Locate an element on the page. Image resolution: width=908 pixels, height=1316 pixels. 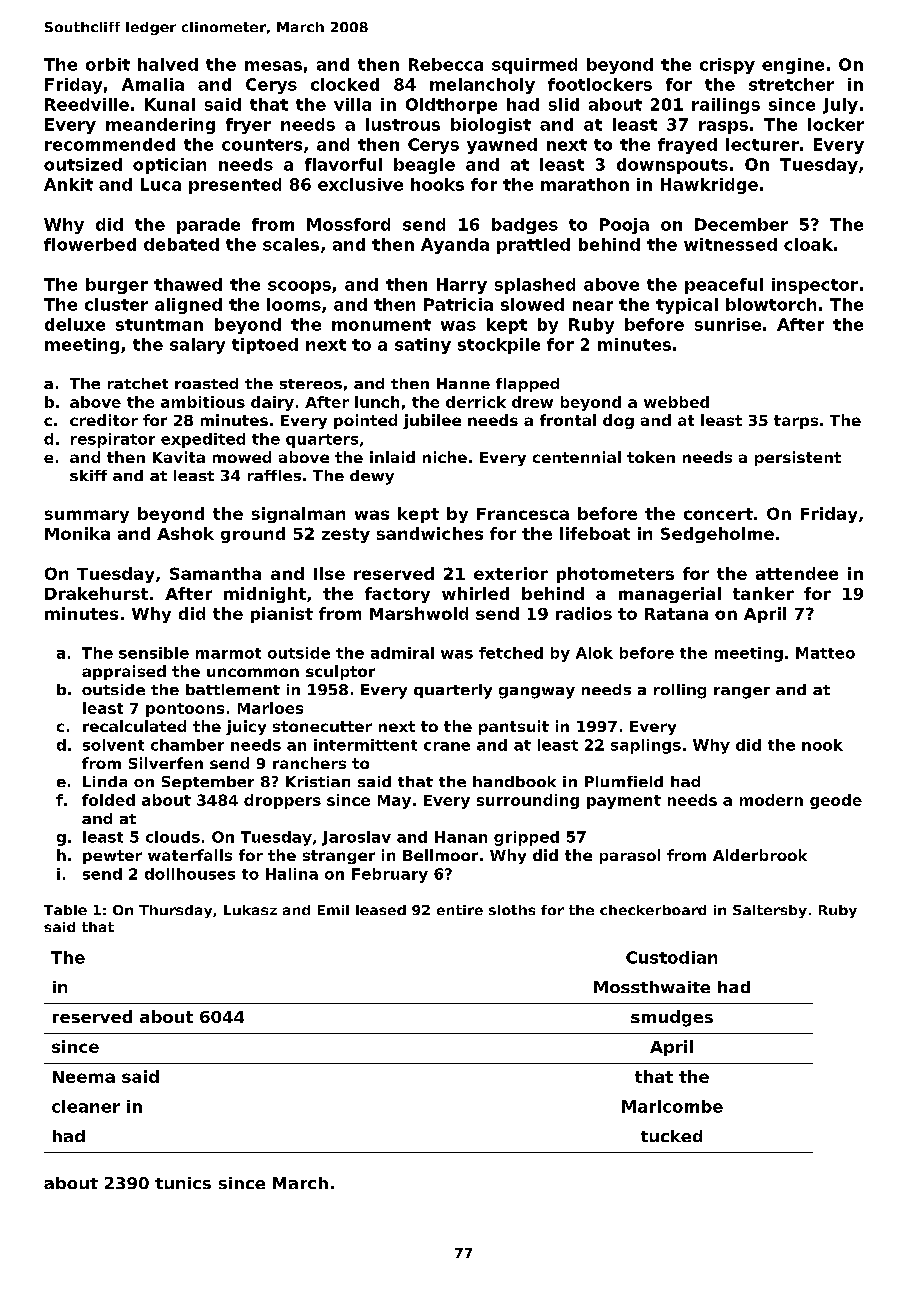
tunics is located at coordinates (183, 1183).
